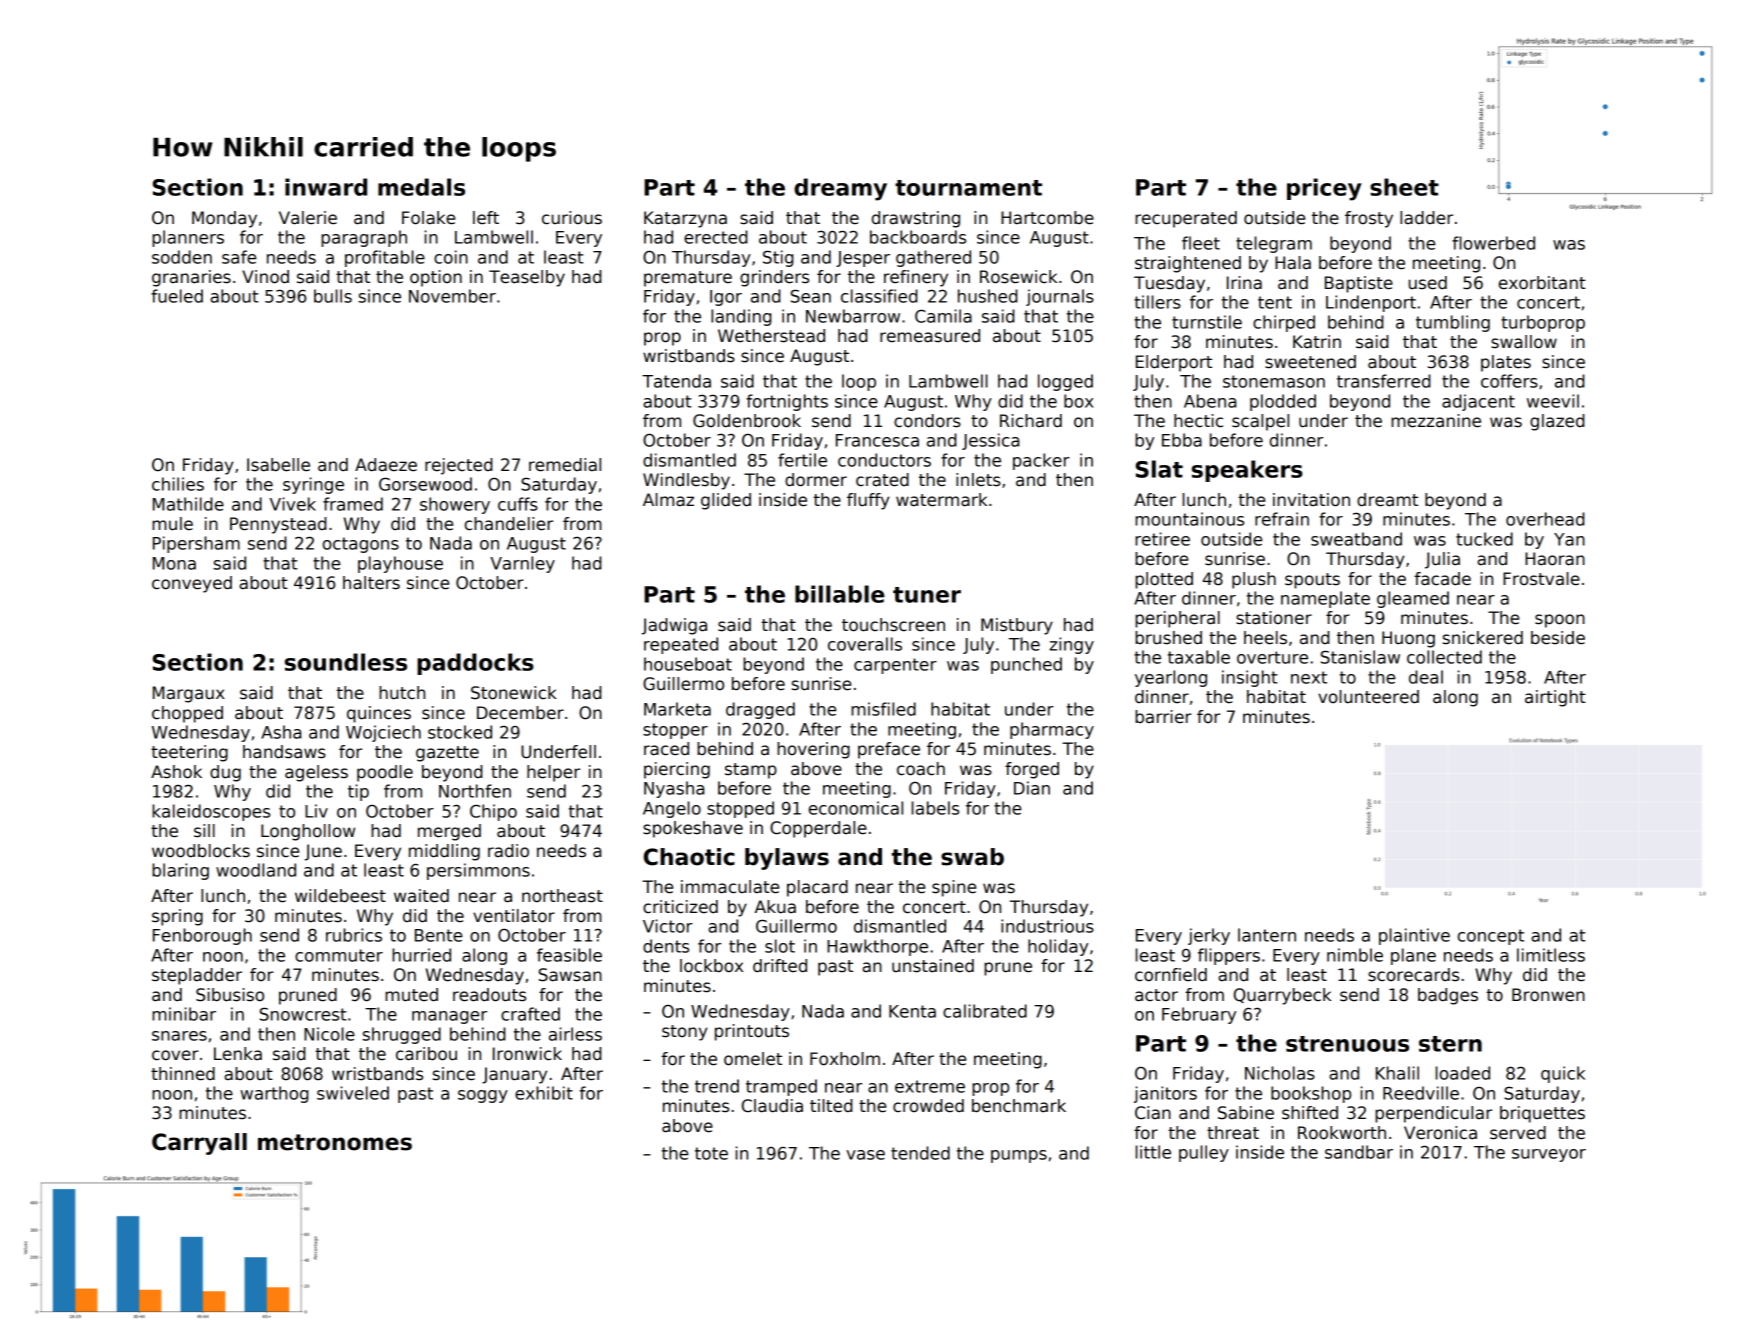  Describe the element at coordinates (178, 484) in the screenshot. I see `chilies` at that location.
